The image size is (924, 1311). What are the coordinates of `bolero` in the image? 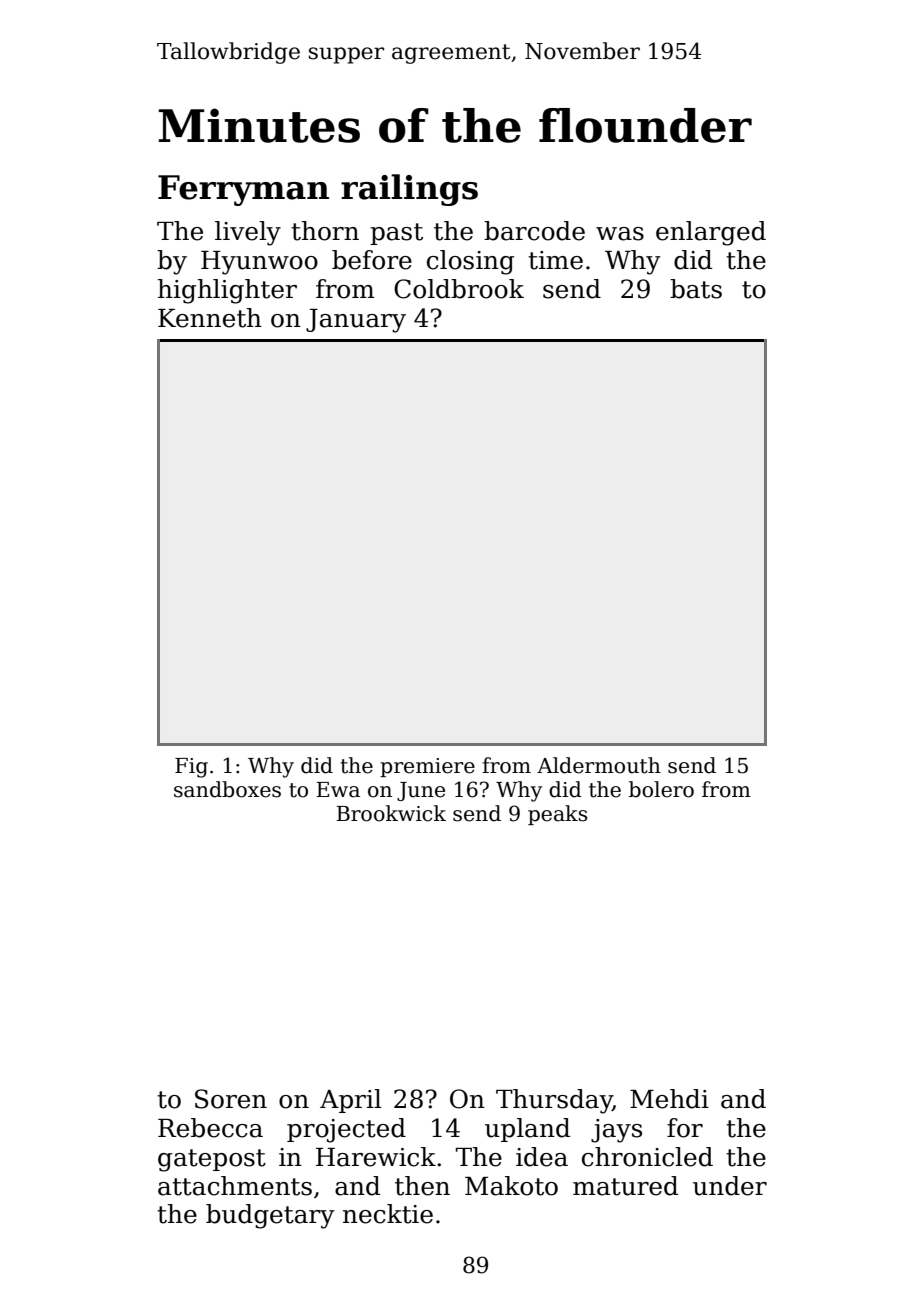 It's located at (661, 789).
